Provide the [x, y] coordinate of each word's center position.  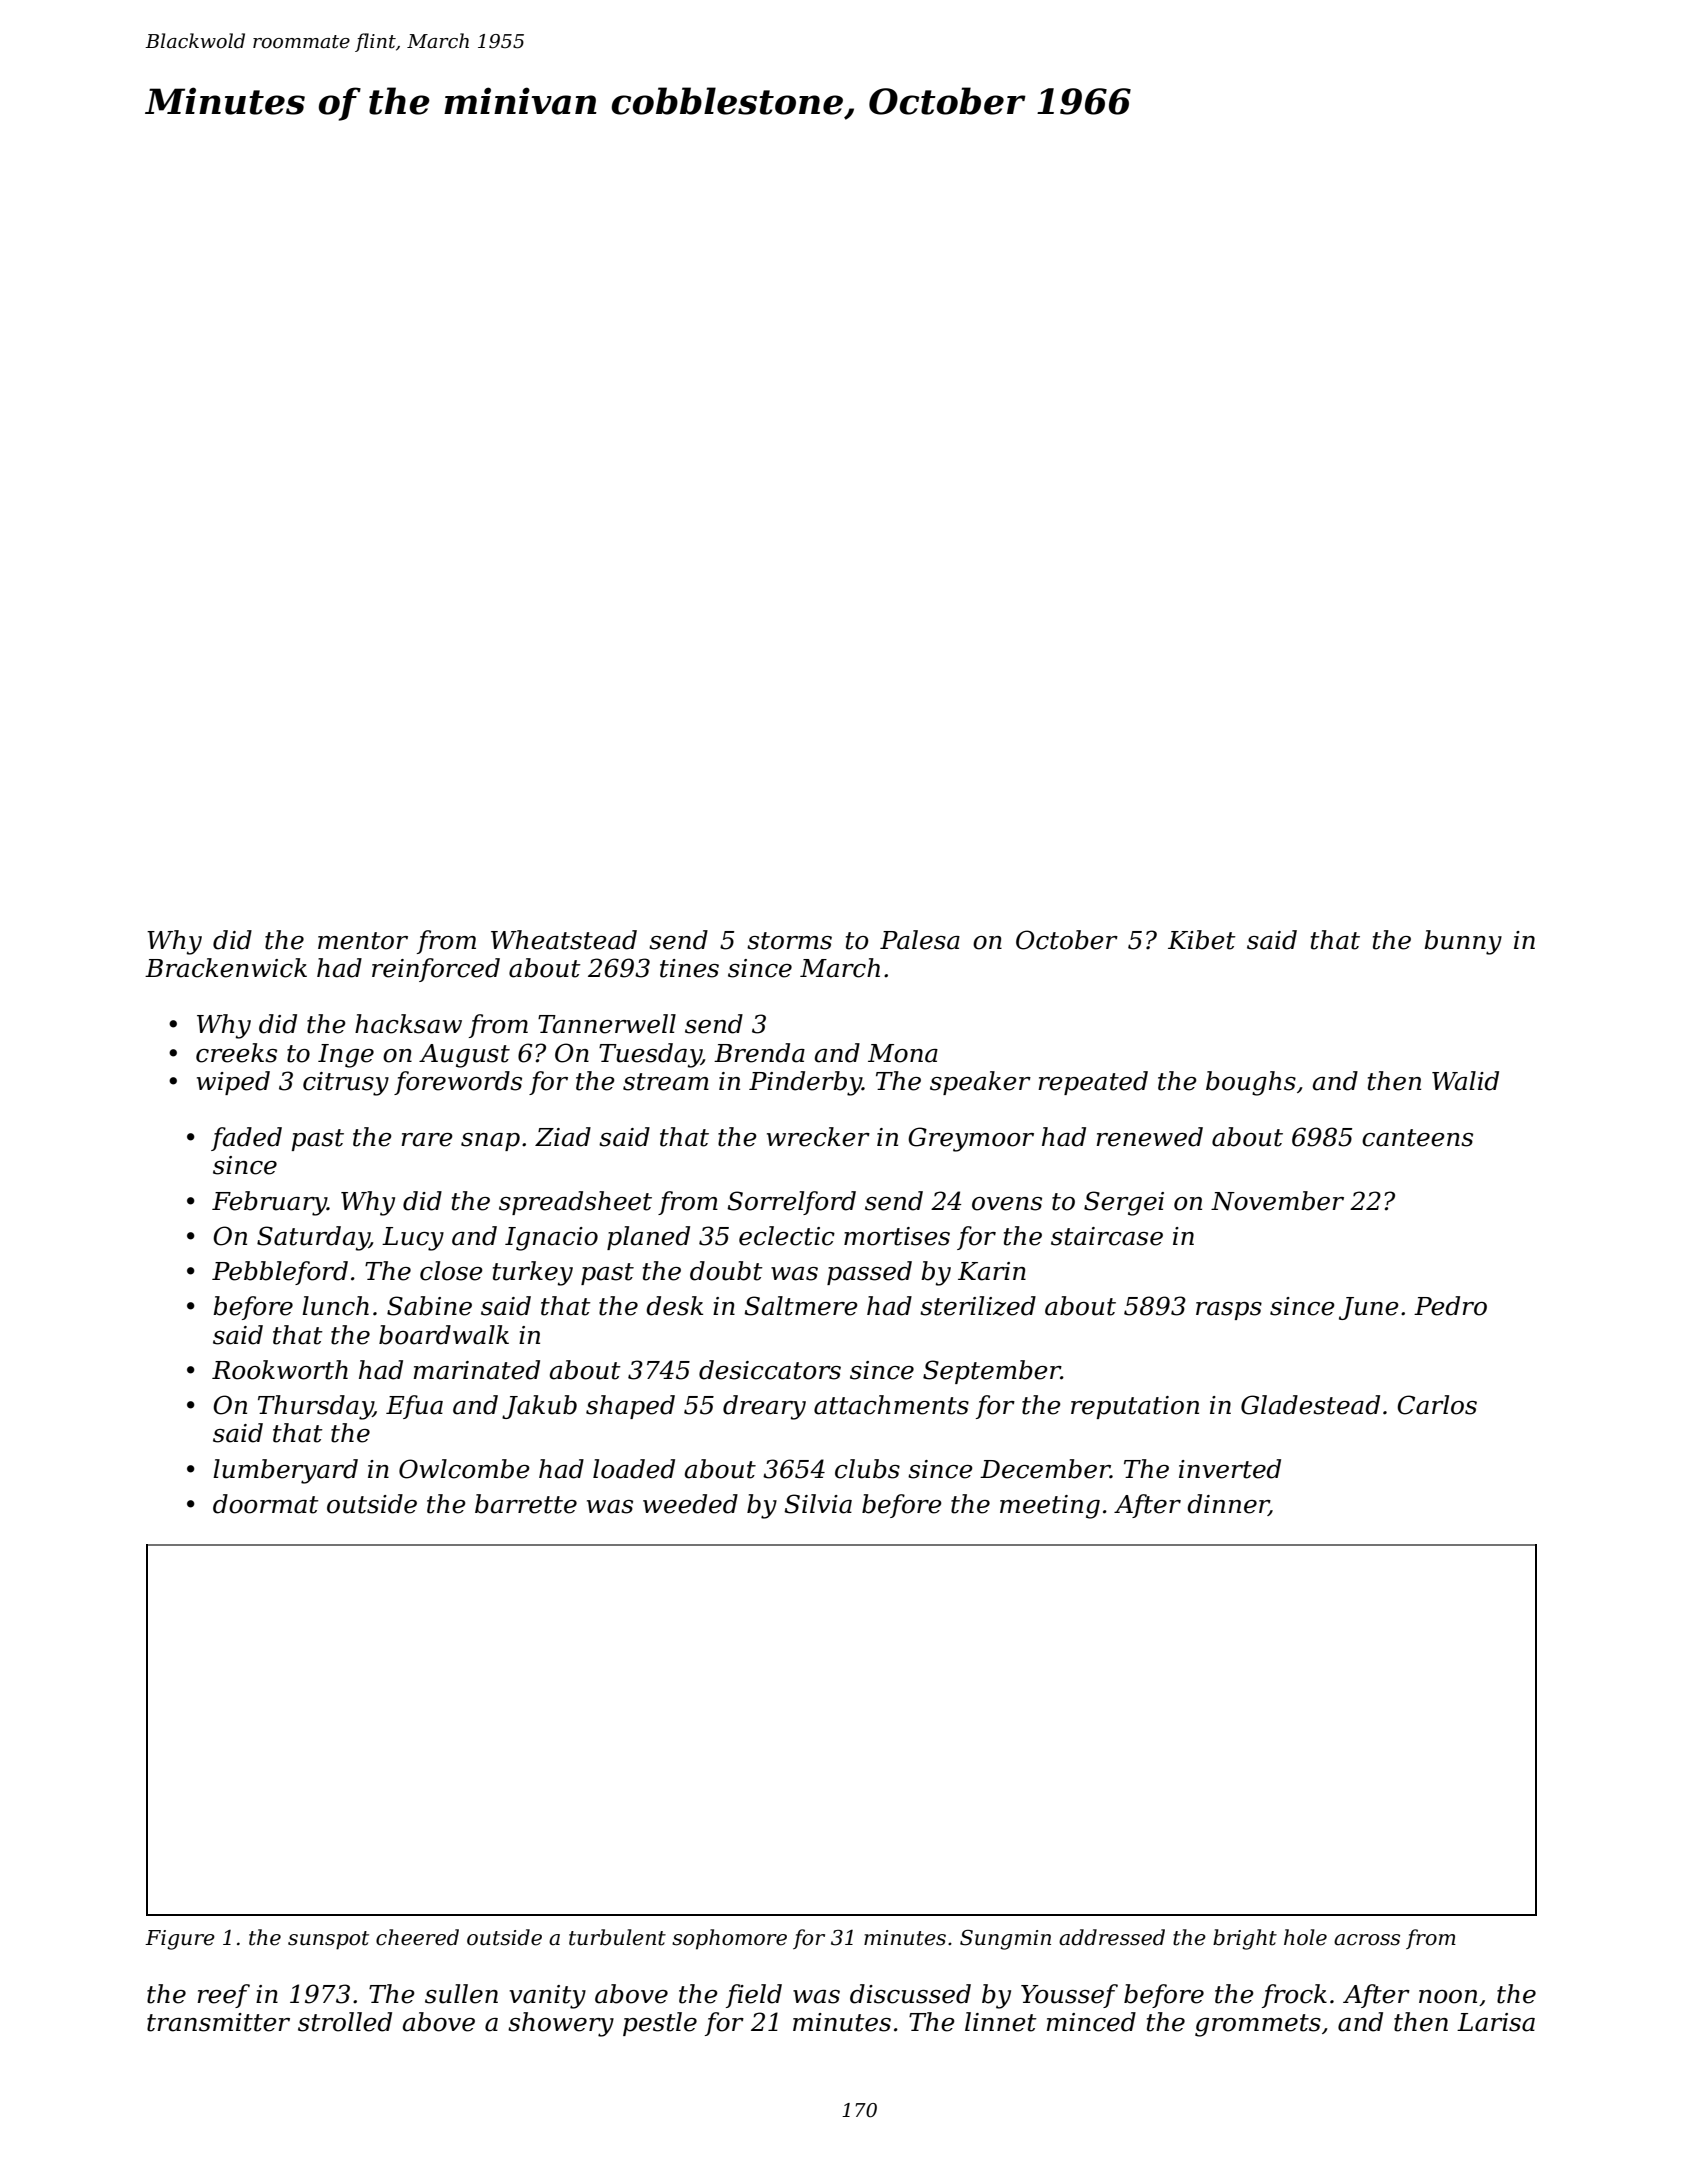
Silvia [818, 1504]
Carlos [1437, 1405]
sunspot [328, 1940]
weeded [690, 1504]
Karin [992, 1271]
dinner [1228, 1505]
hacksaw [408, 1024]
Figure [180, 1940]
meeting [1050, 1507]
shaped [630, 1407]
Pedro [1450, 1306]
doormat [266, 1504]
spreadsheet [575, 1203]
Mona [903, 1053]
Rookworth [280, 1370]
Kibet [1202, 940]
